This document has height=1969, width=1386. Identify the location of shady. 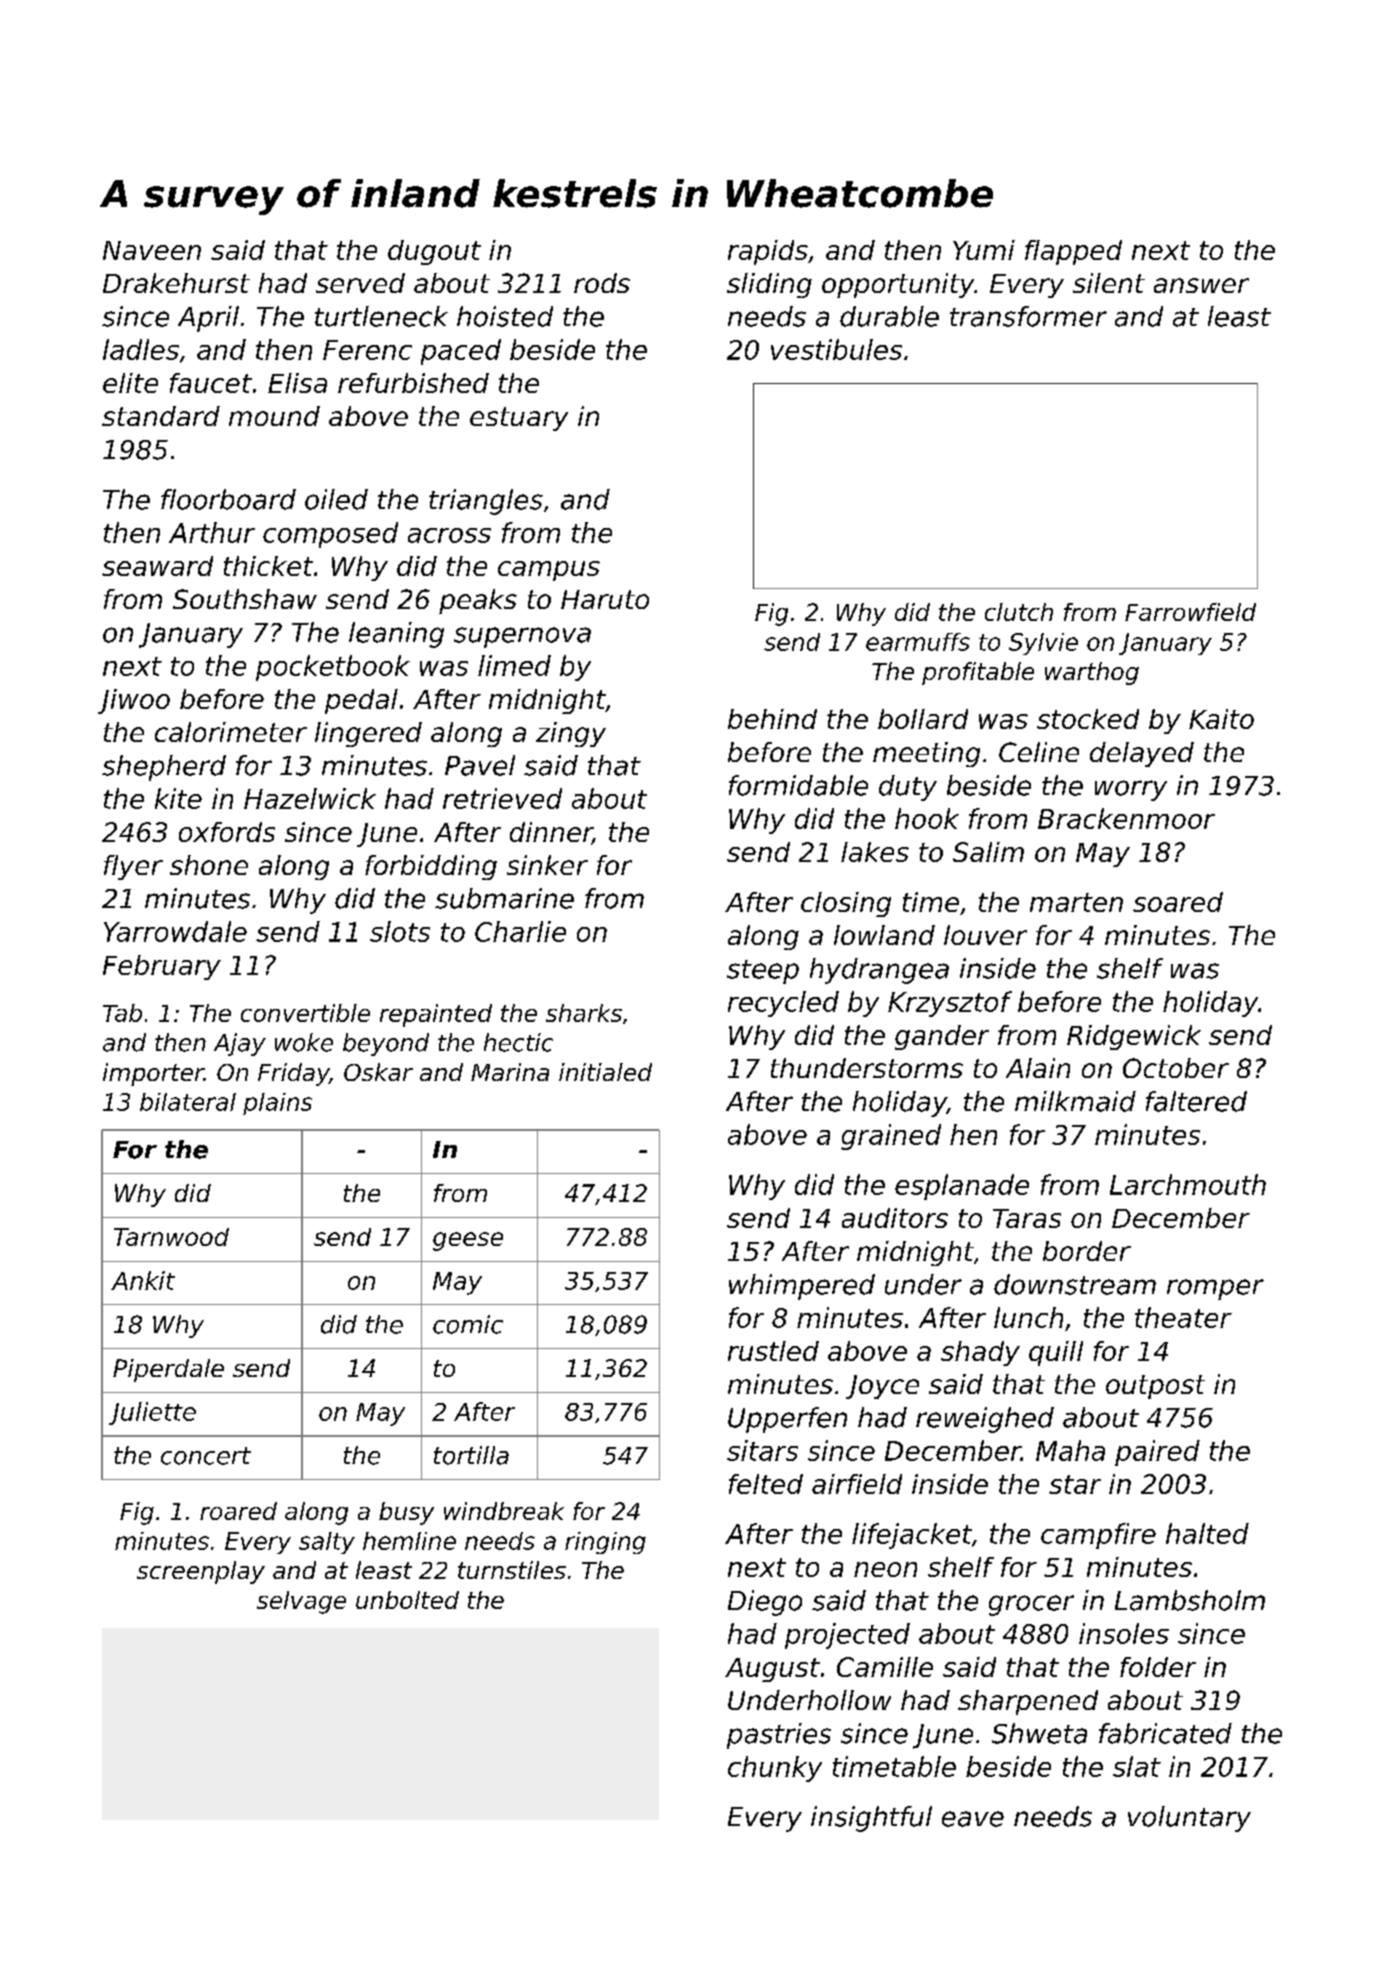
(980, 1353).
